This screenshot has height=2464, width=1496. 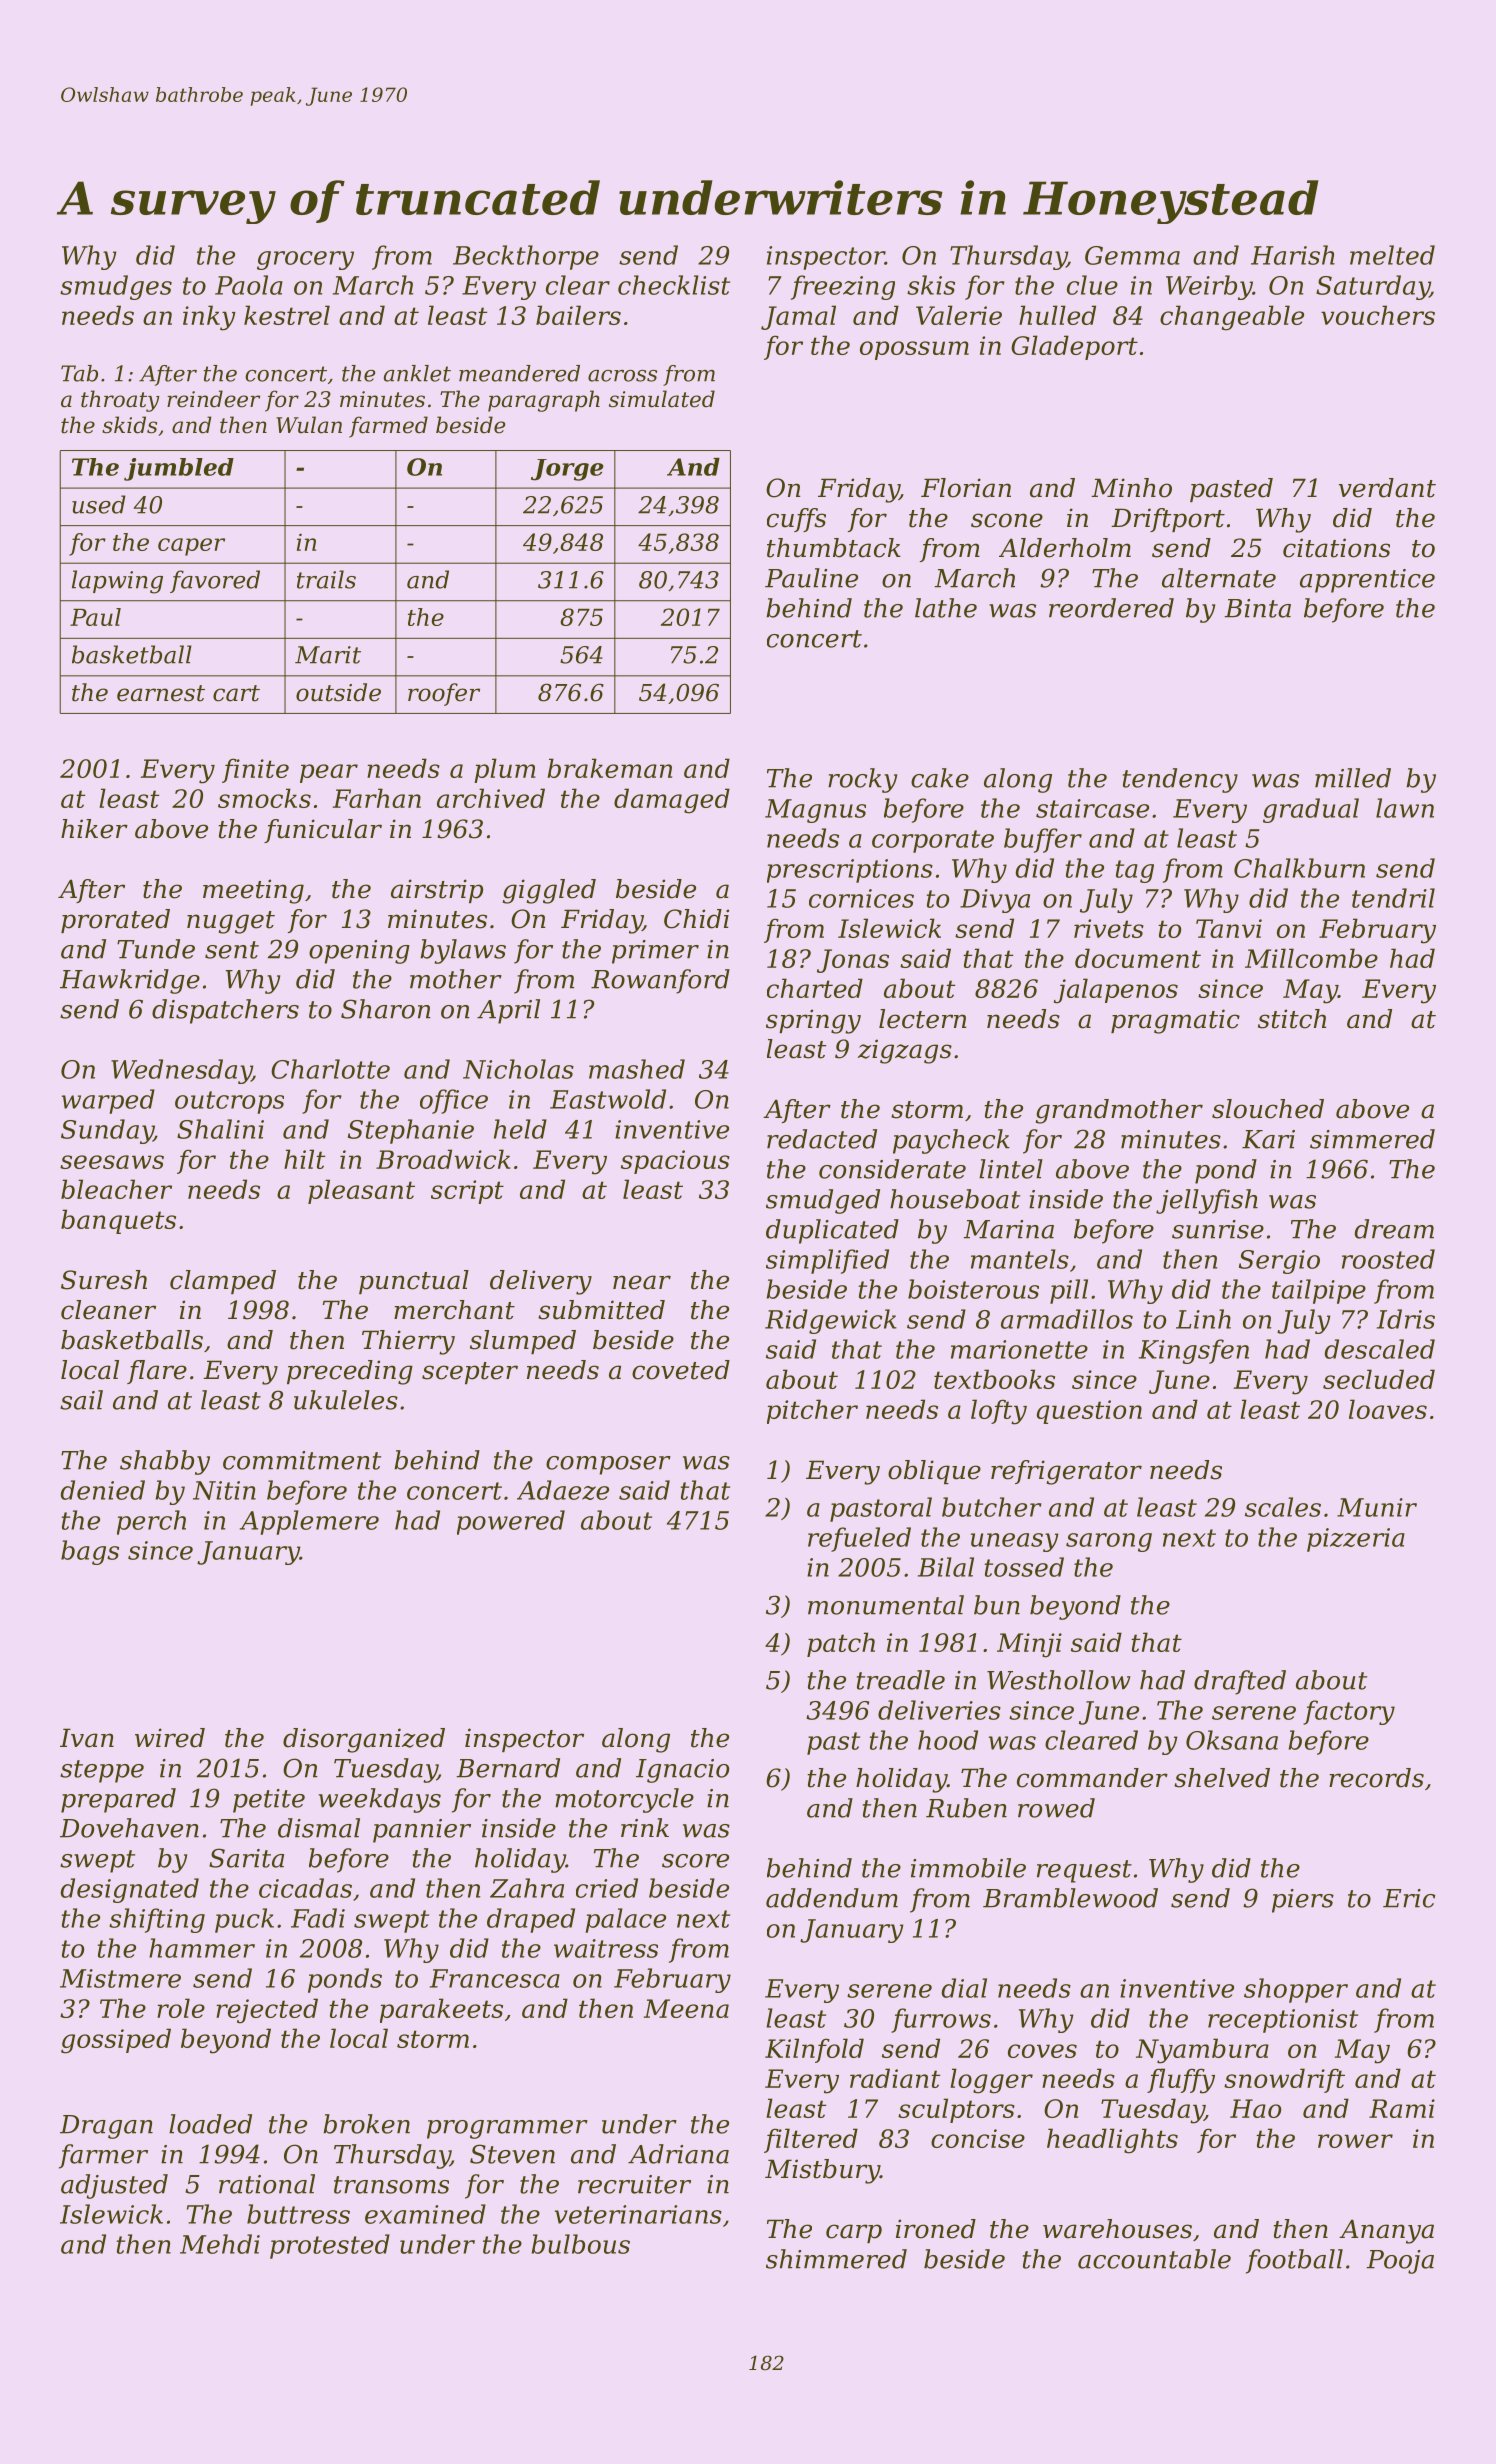 I want to click on recruiter, so click(x=634, y=2184).
